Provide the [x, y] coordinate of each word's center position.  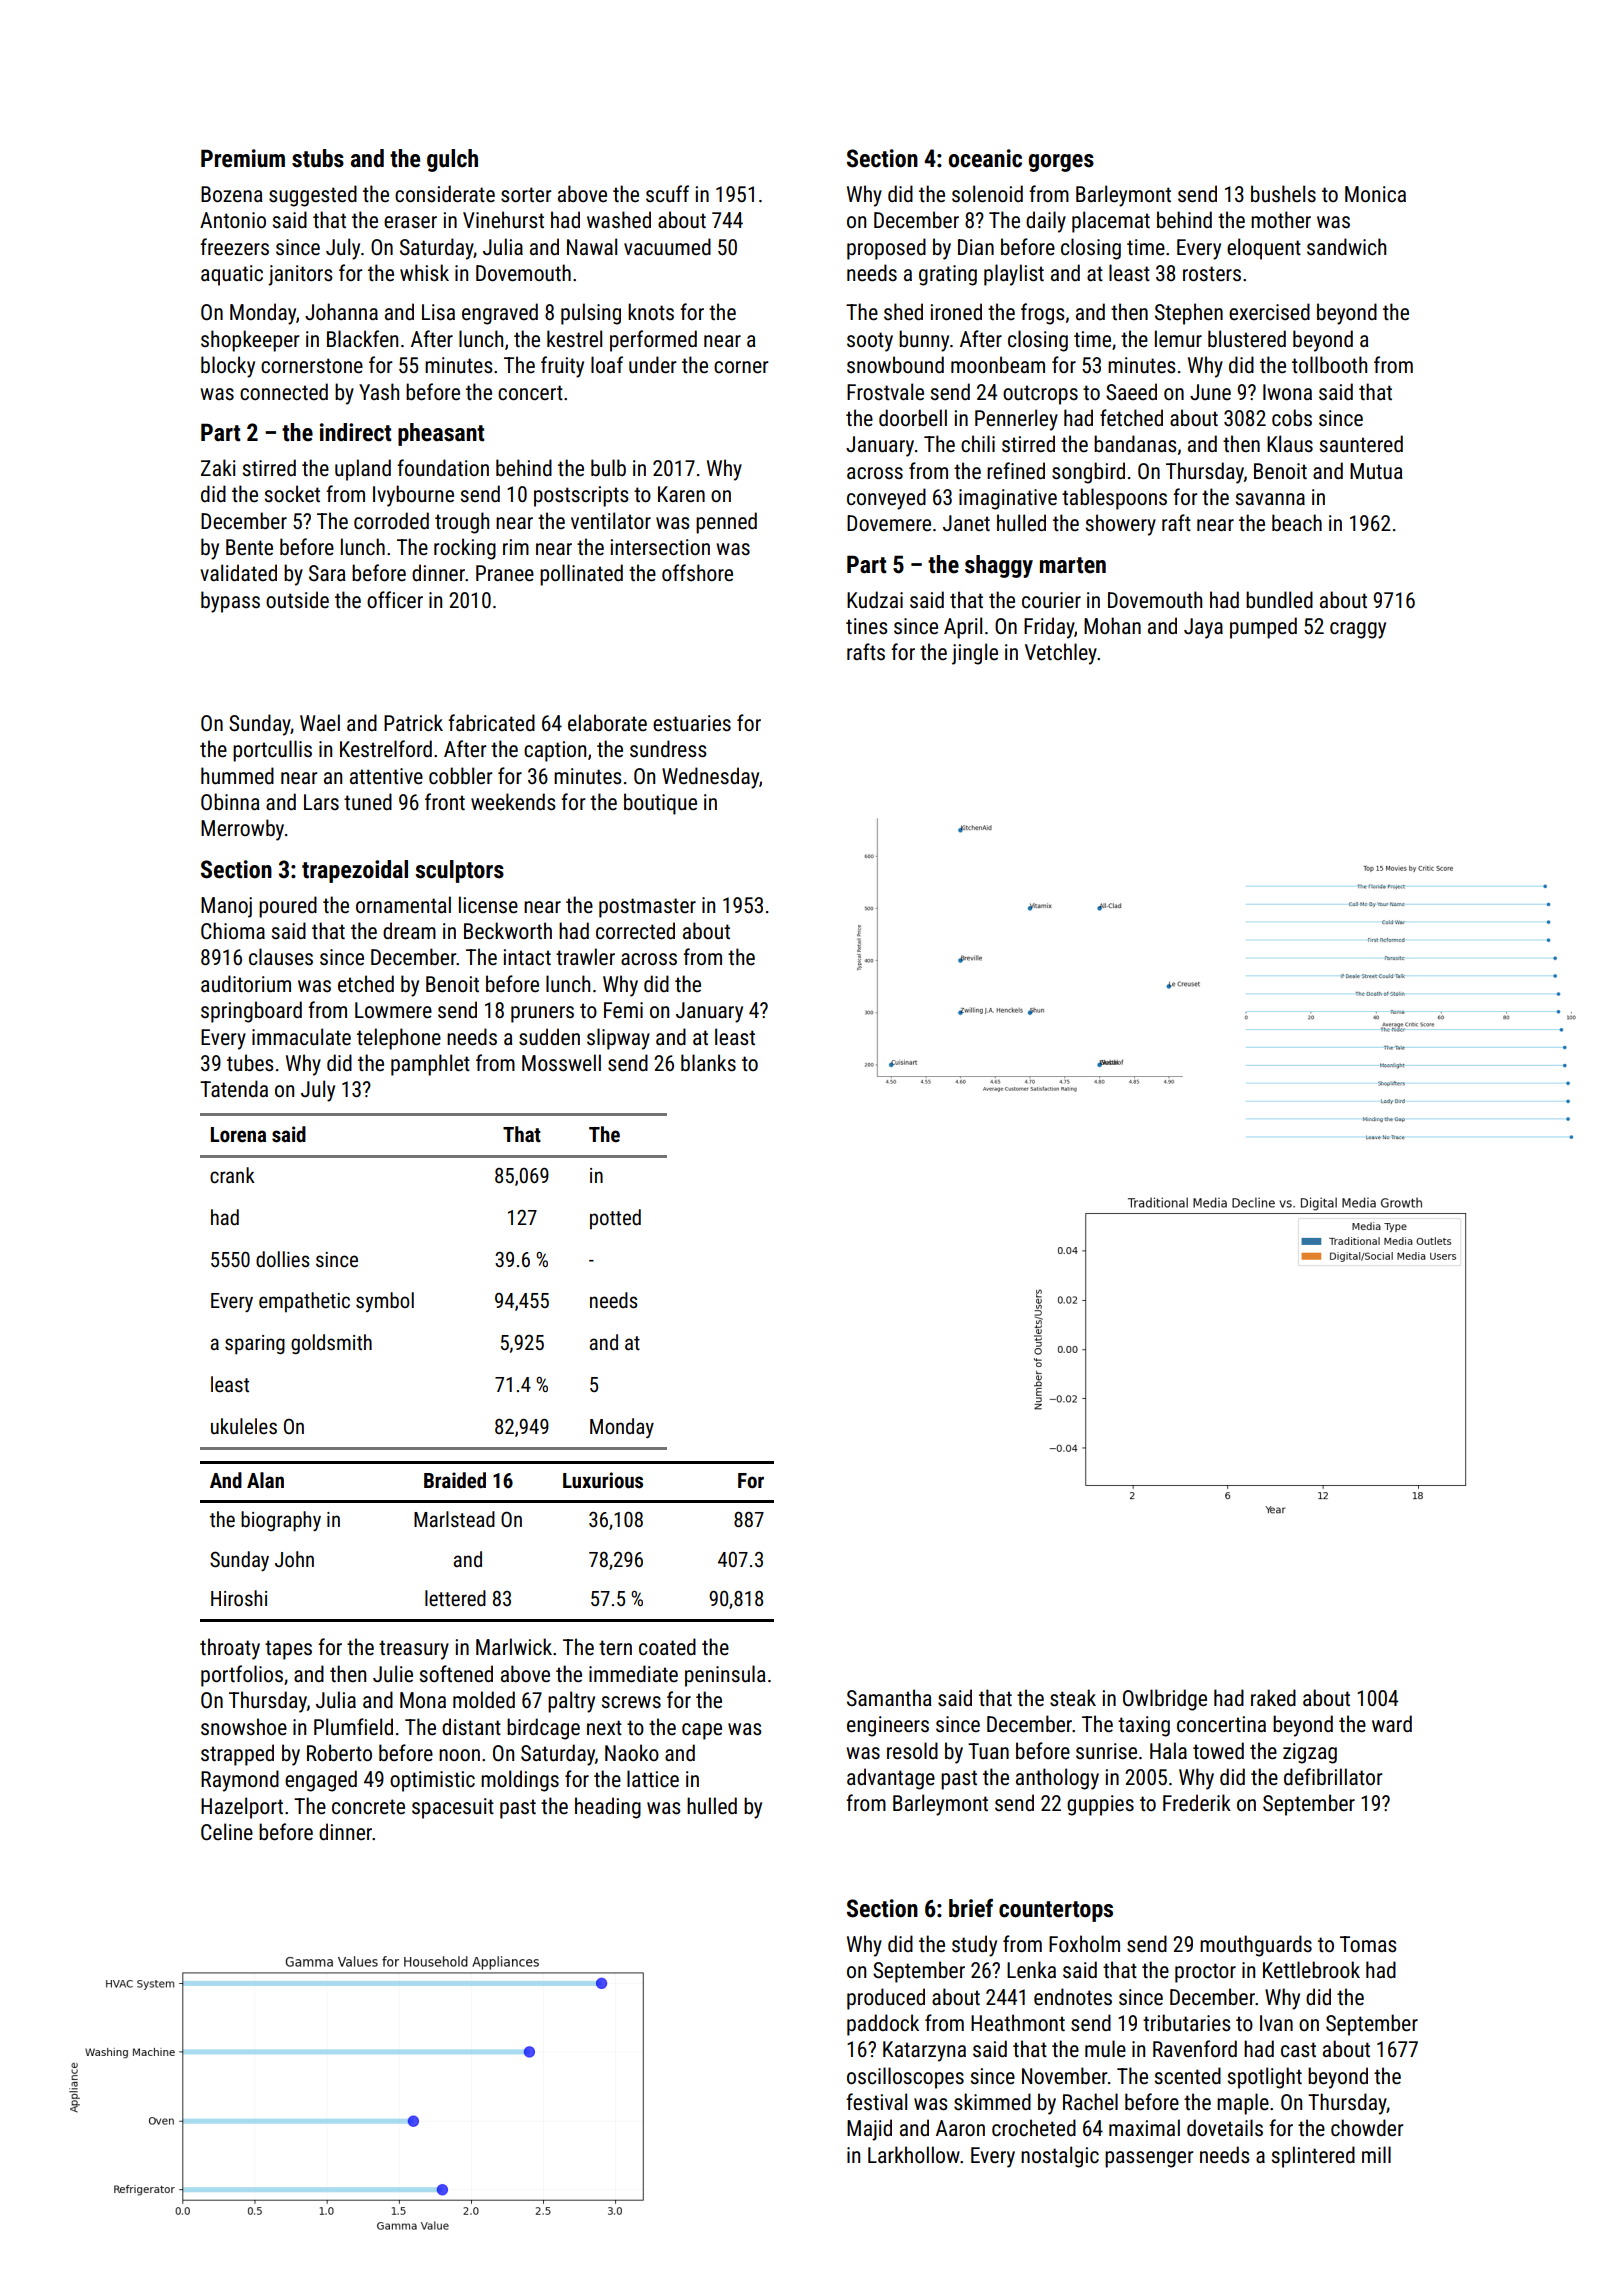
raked [1273, 1698]
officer [395, 599]
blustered [1247, 339]
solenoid [987, 193]
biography [281, 1521]
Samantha [889, 1697]
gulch [452, 160]
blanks [708, 1063]
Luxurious [603, 1480]
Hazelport [242, 1808]
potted [615, 1219]
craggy [1358, 630]
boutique [660, 804]
